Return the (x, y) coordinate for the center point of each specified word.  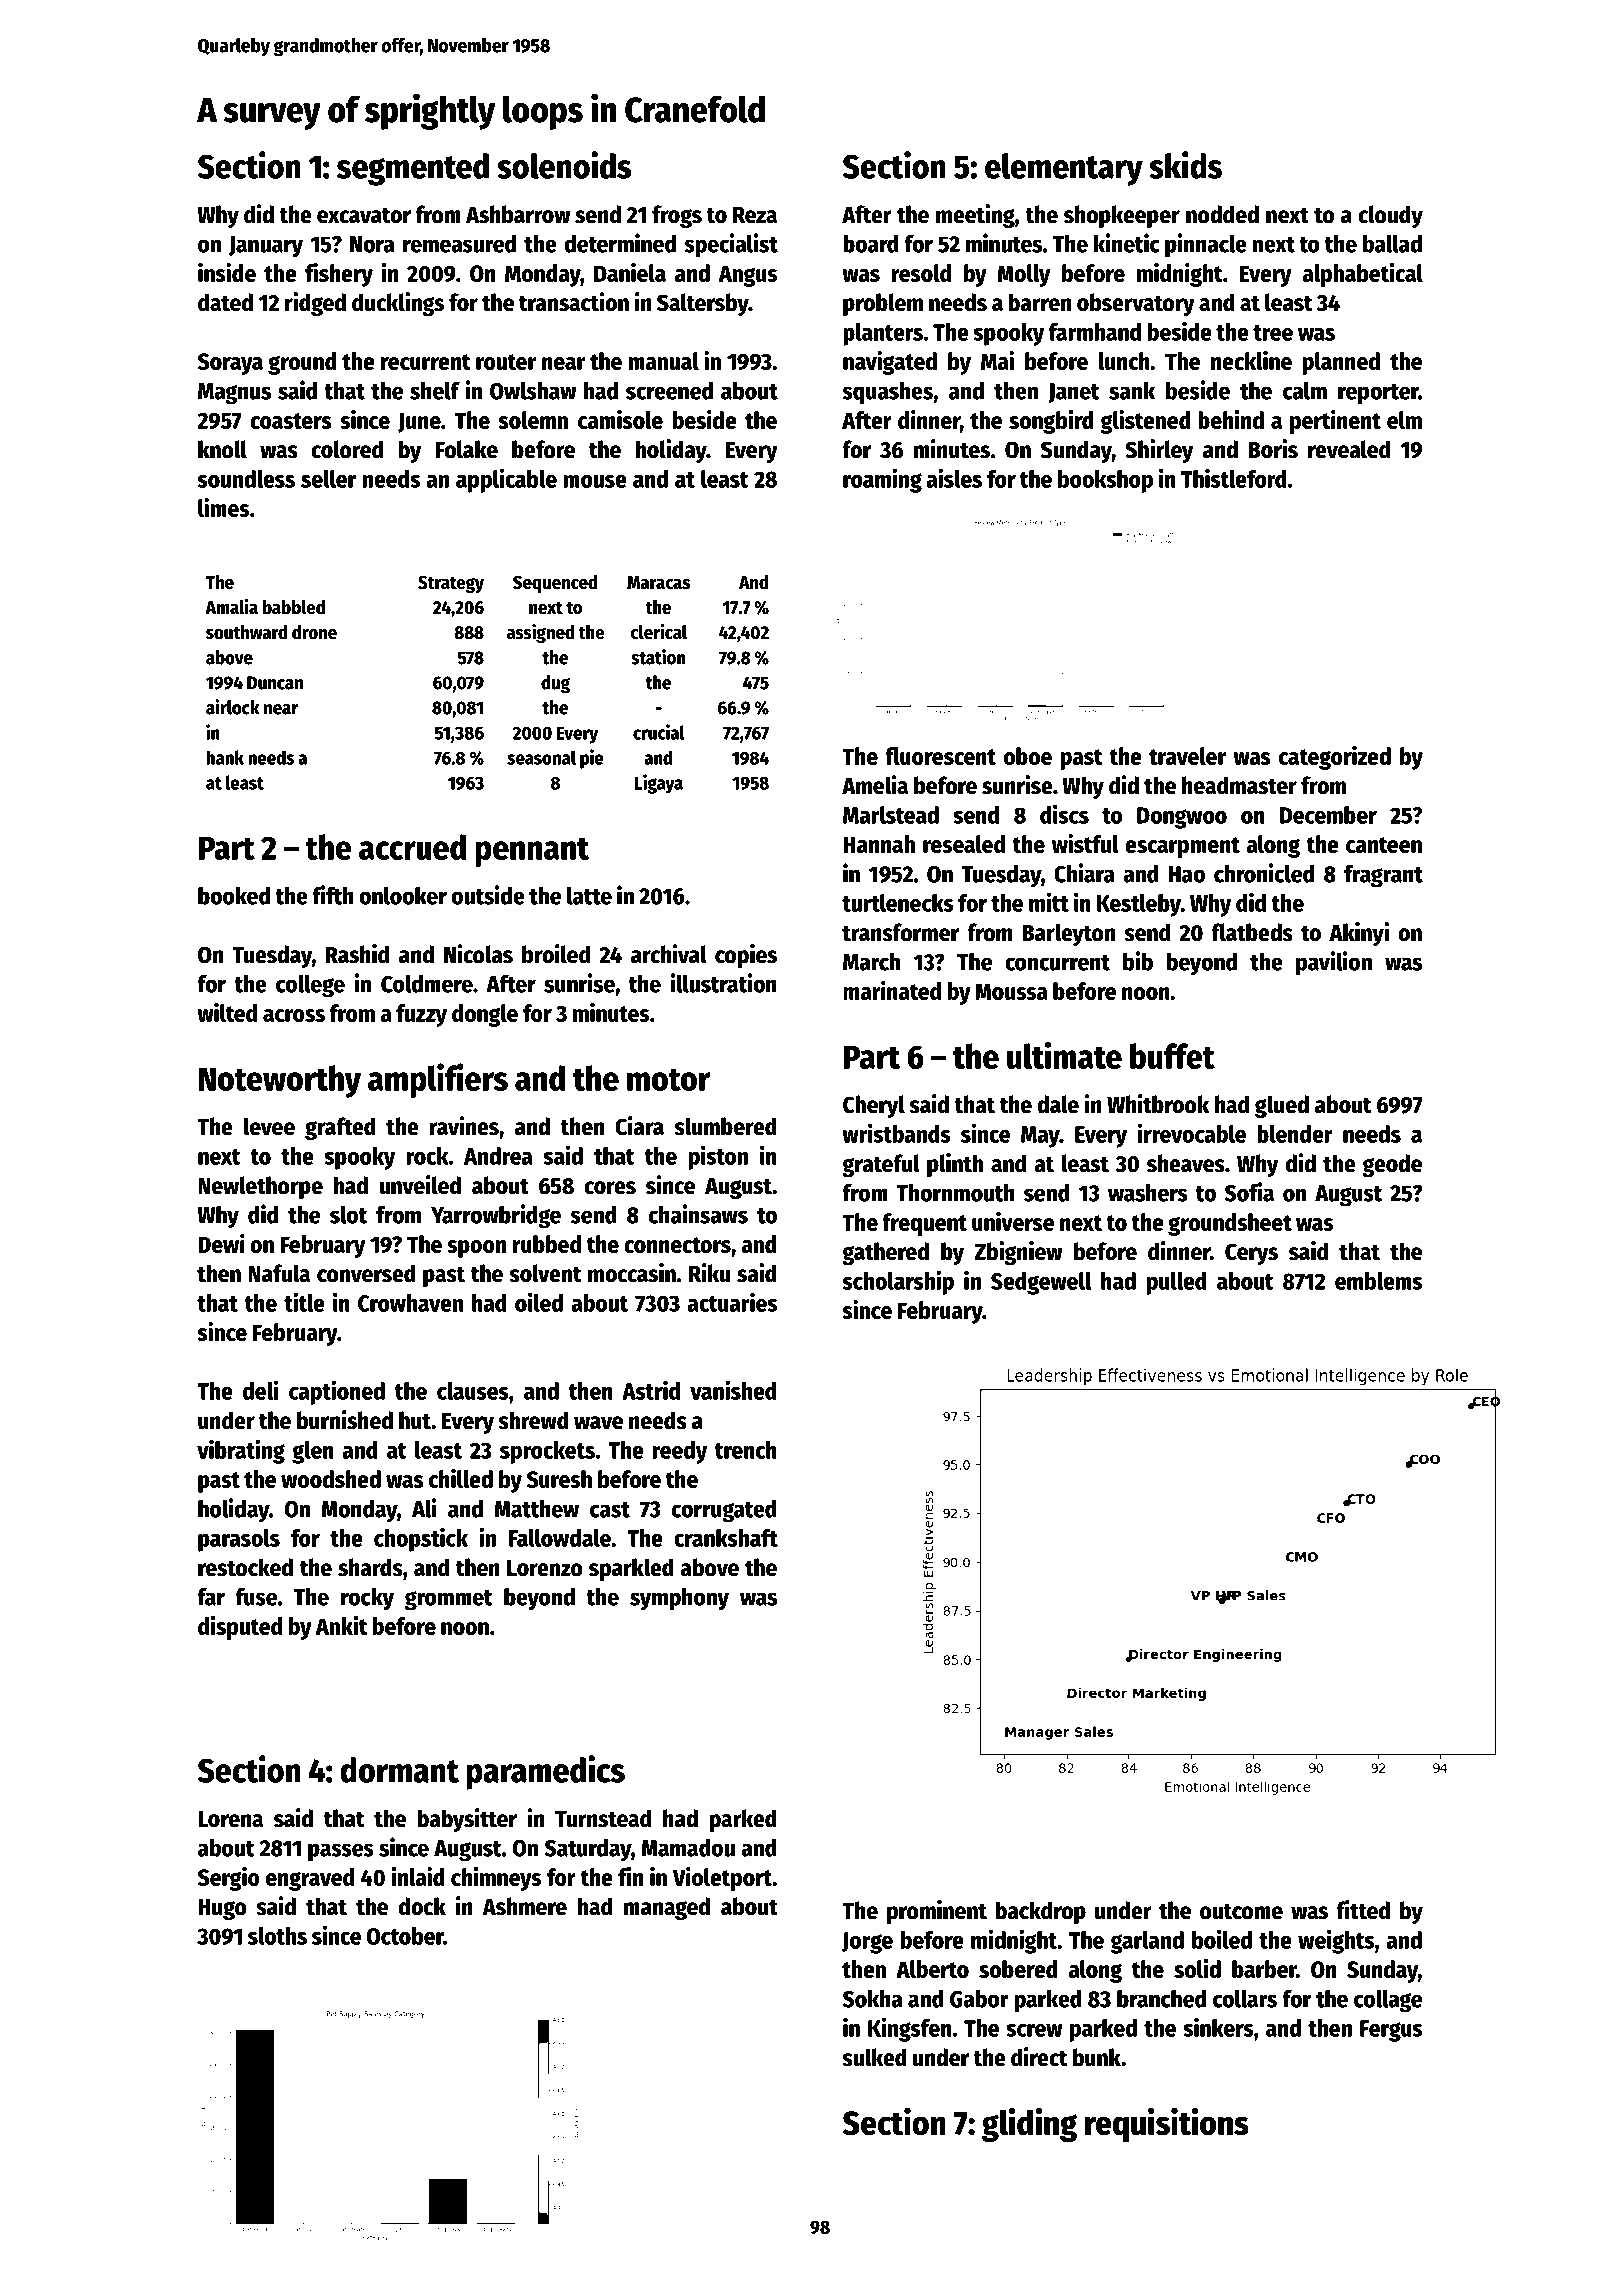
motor (668, 1079)
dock (422, 1906)
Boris (1273, 449)
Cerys (1251, 1254)
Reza (755, 215)
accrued (412, 847)
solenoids (564, 165)
